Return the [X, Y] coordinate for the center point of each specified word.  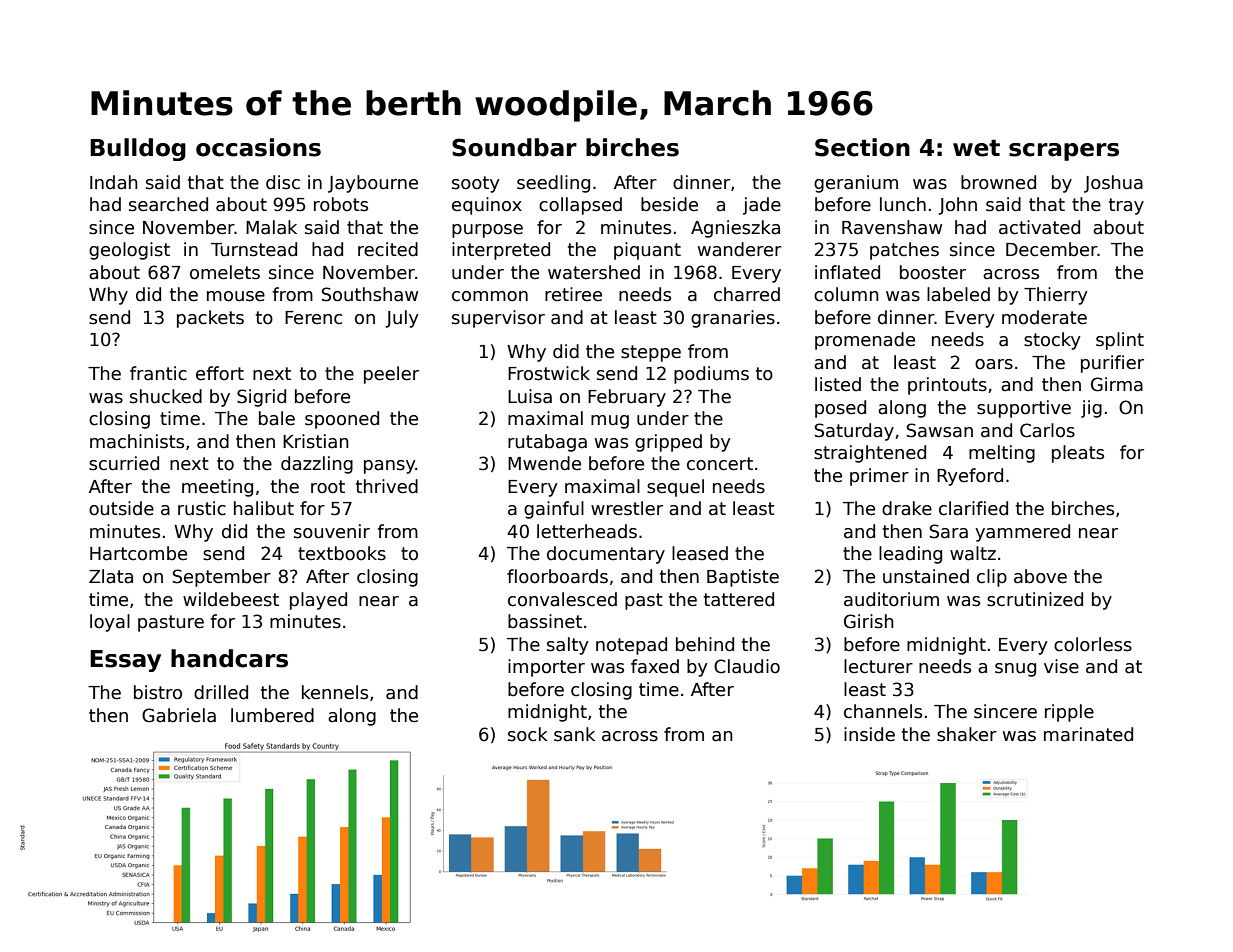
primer [879, 477]
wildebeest [231, 599]
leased [700, 553]
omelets [225, 272]
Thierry [1055, 296]
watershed [594, 272]
